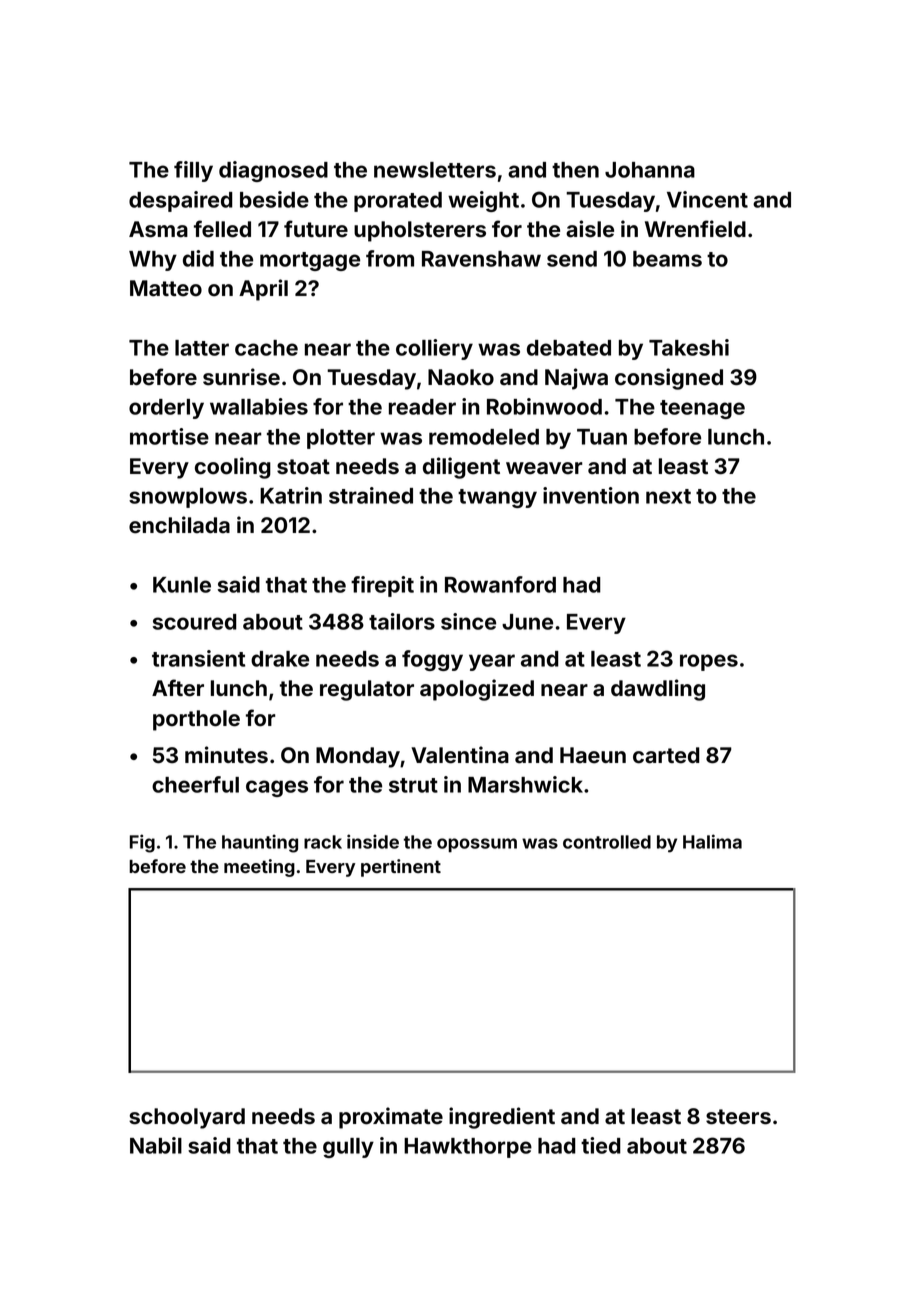  I want to click on Takeshi, so click(689, 347).
